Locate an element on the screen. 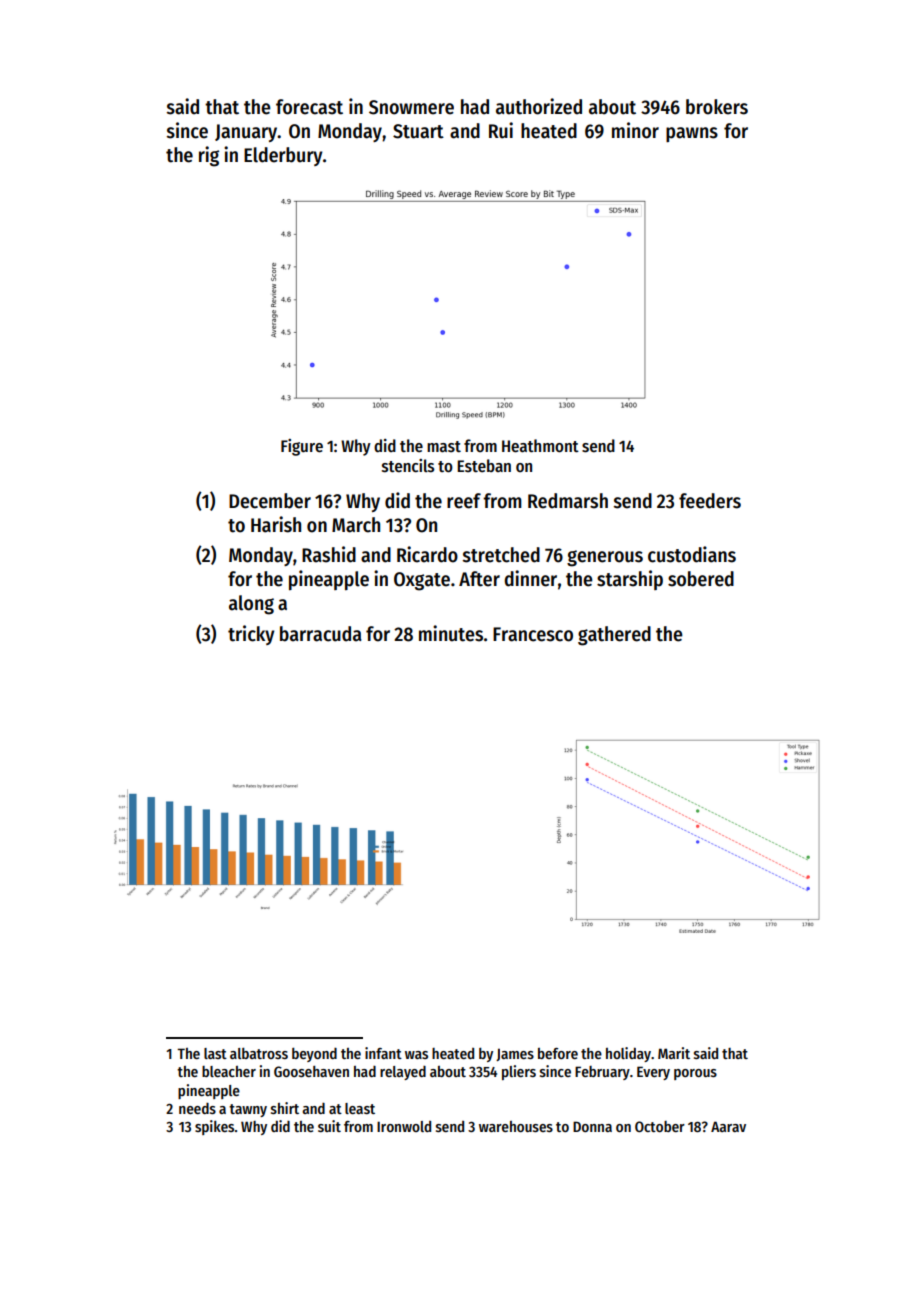 This screenshot has height=1298, width=915. warehouses is located at coordinates (516, 1126).
